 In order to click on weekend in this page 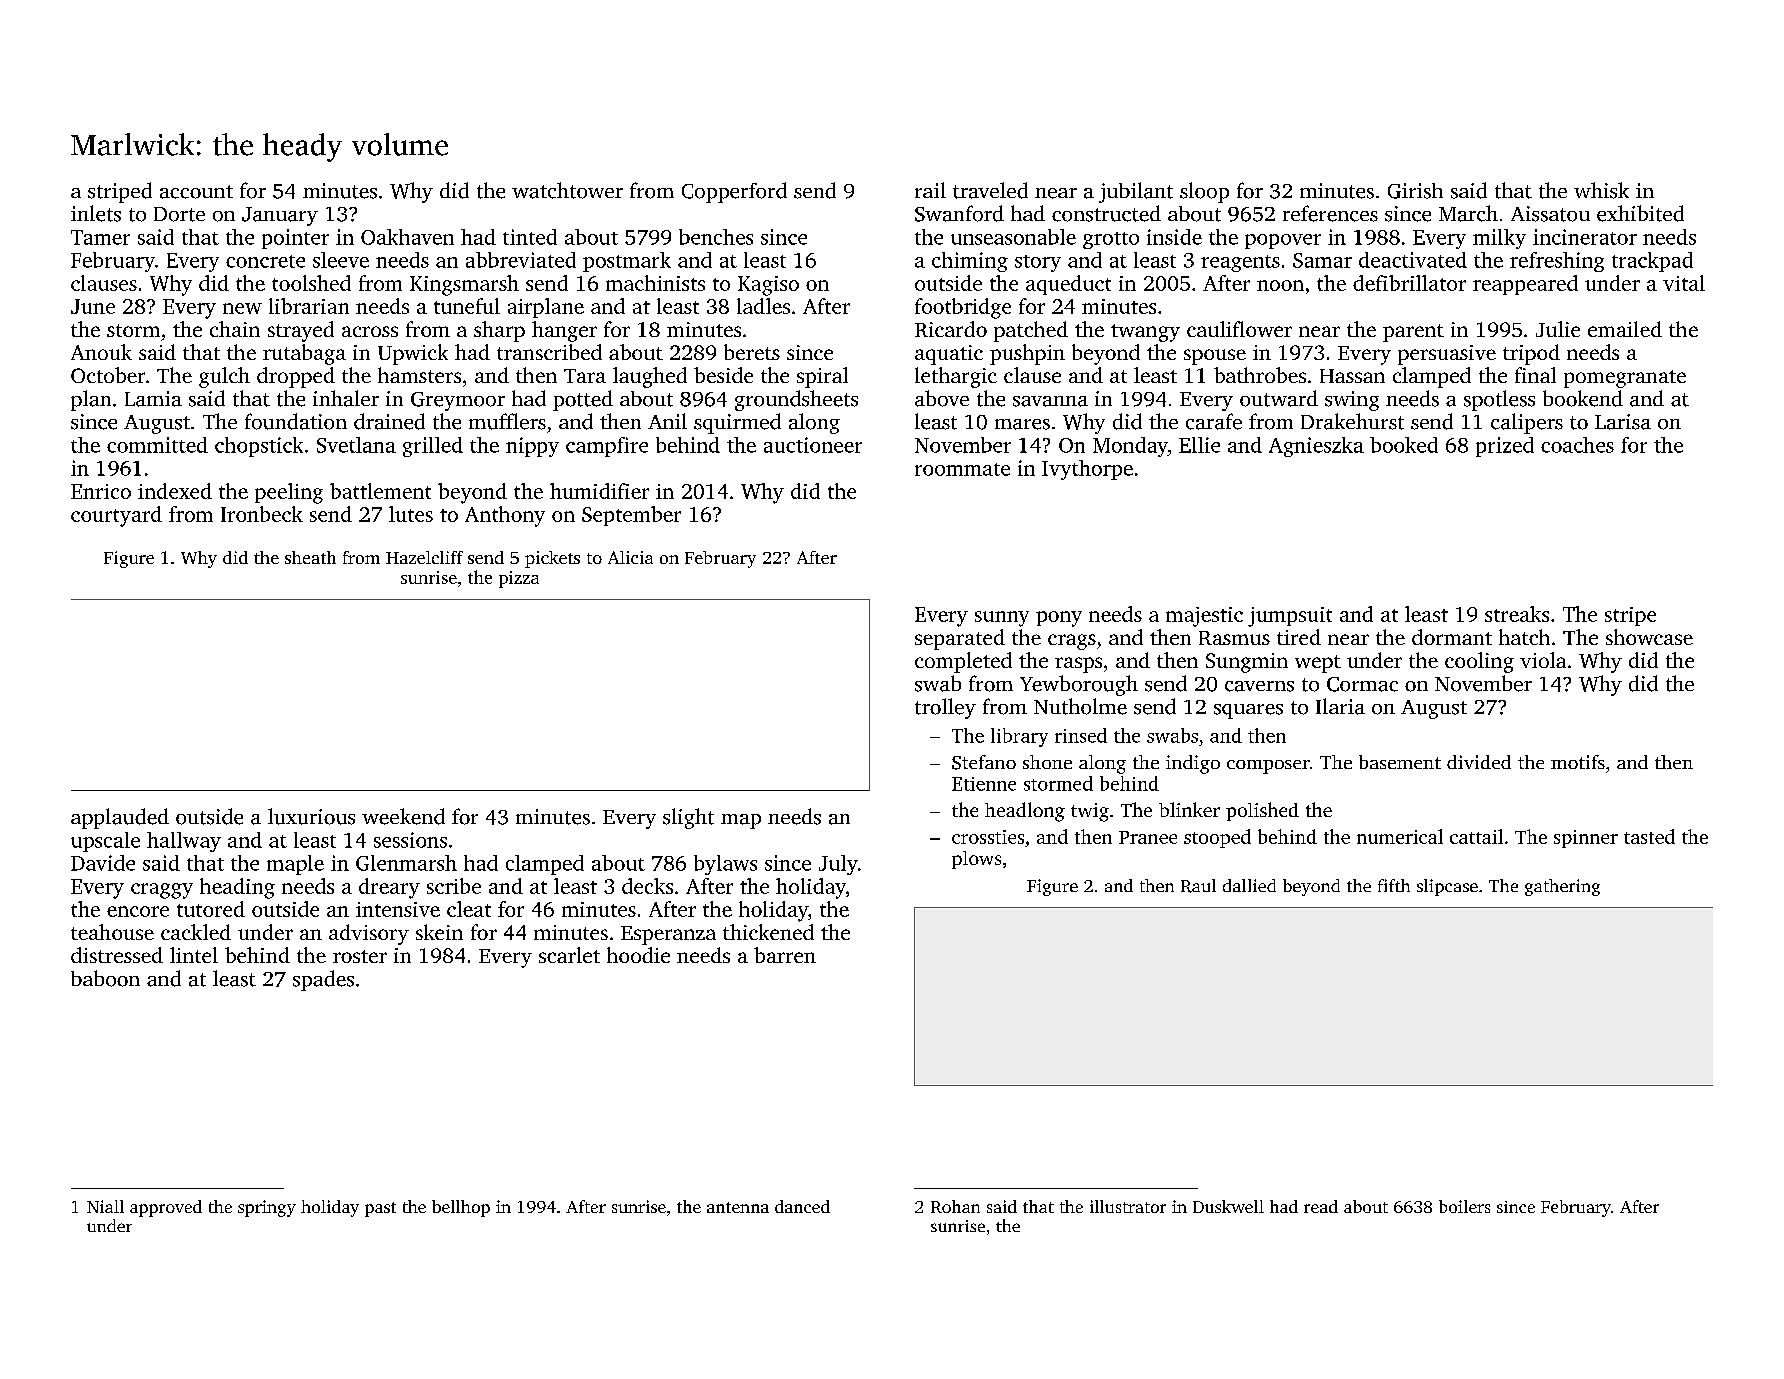, I will do `click(403, 816)`.
